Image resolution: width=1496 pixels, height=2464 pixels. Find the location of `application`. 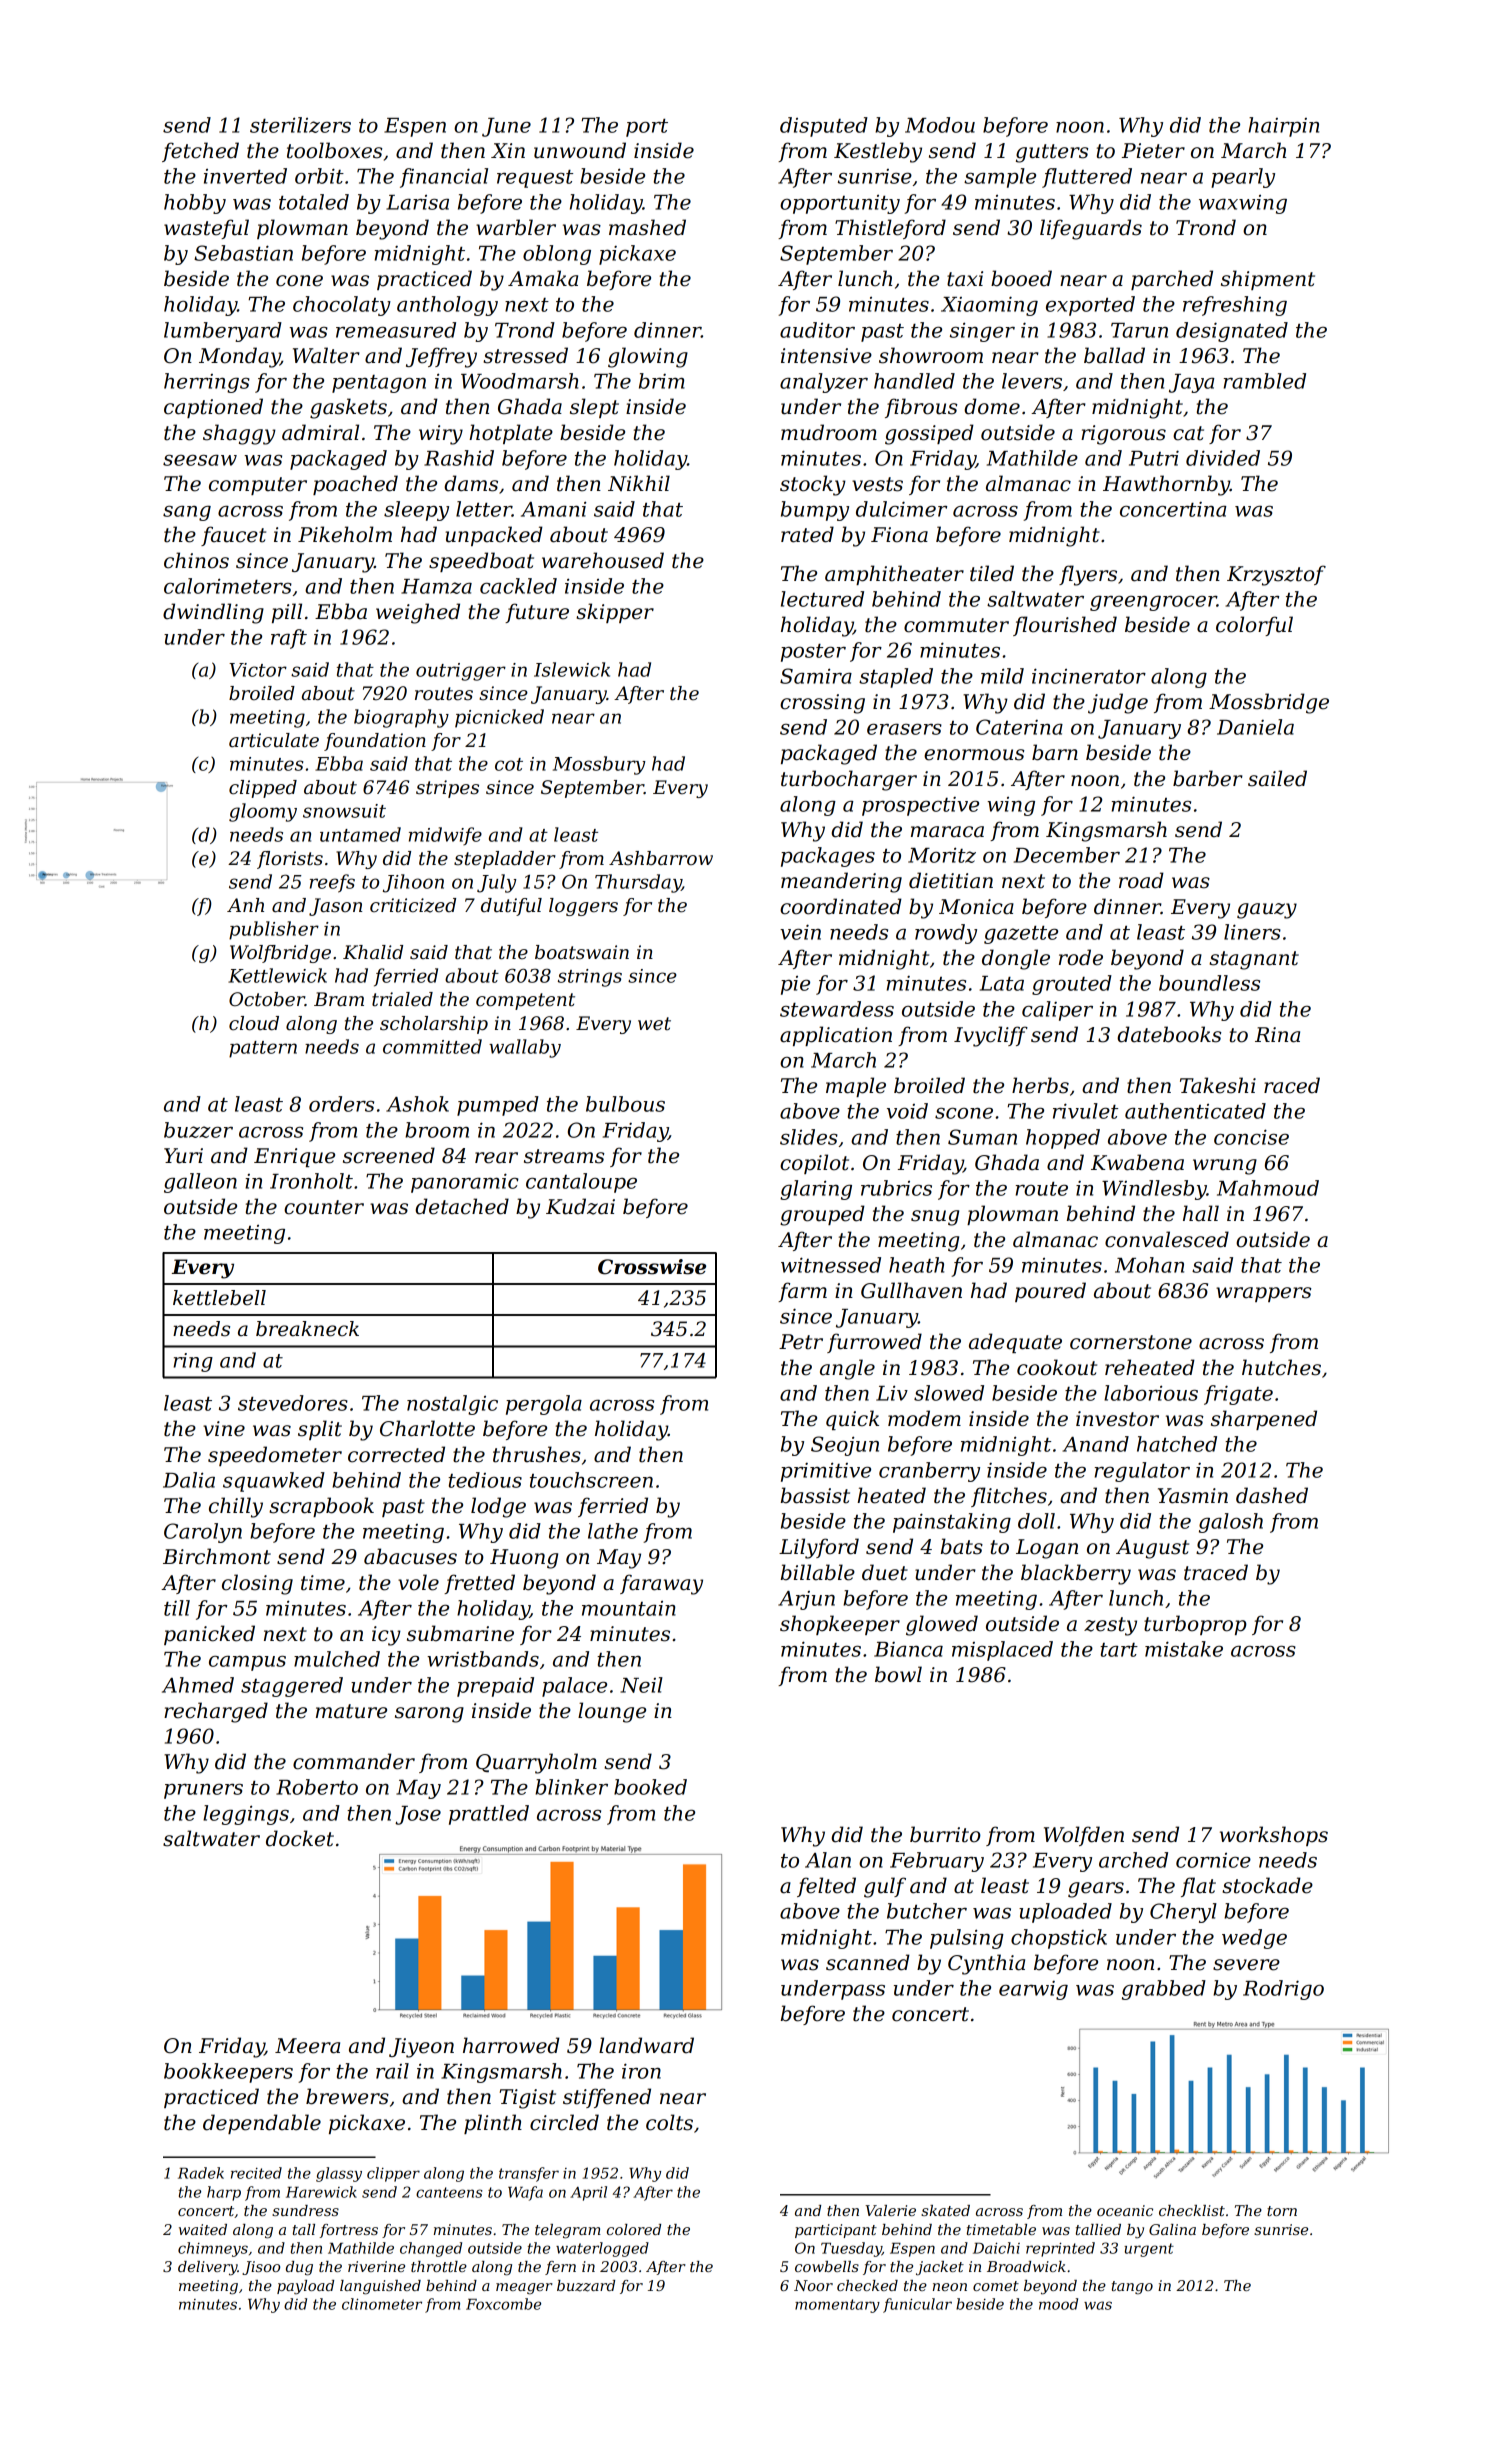

application is located at coordinates (836, 1036).
